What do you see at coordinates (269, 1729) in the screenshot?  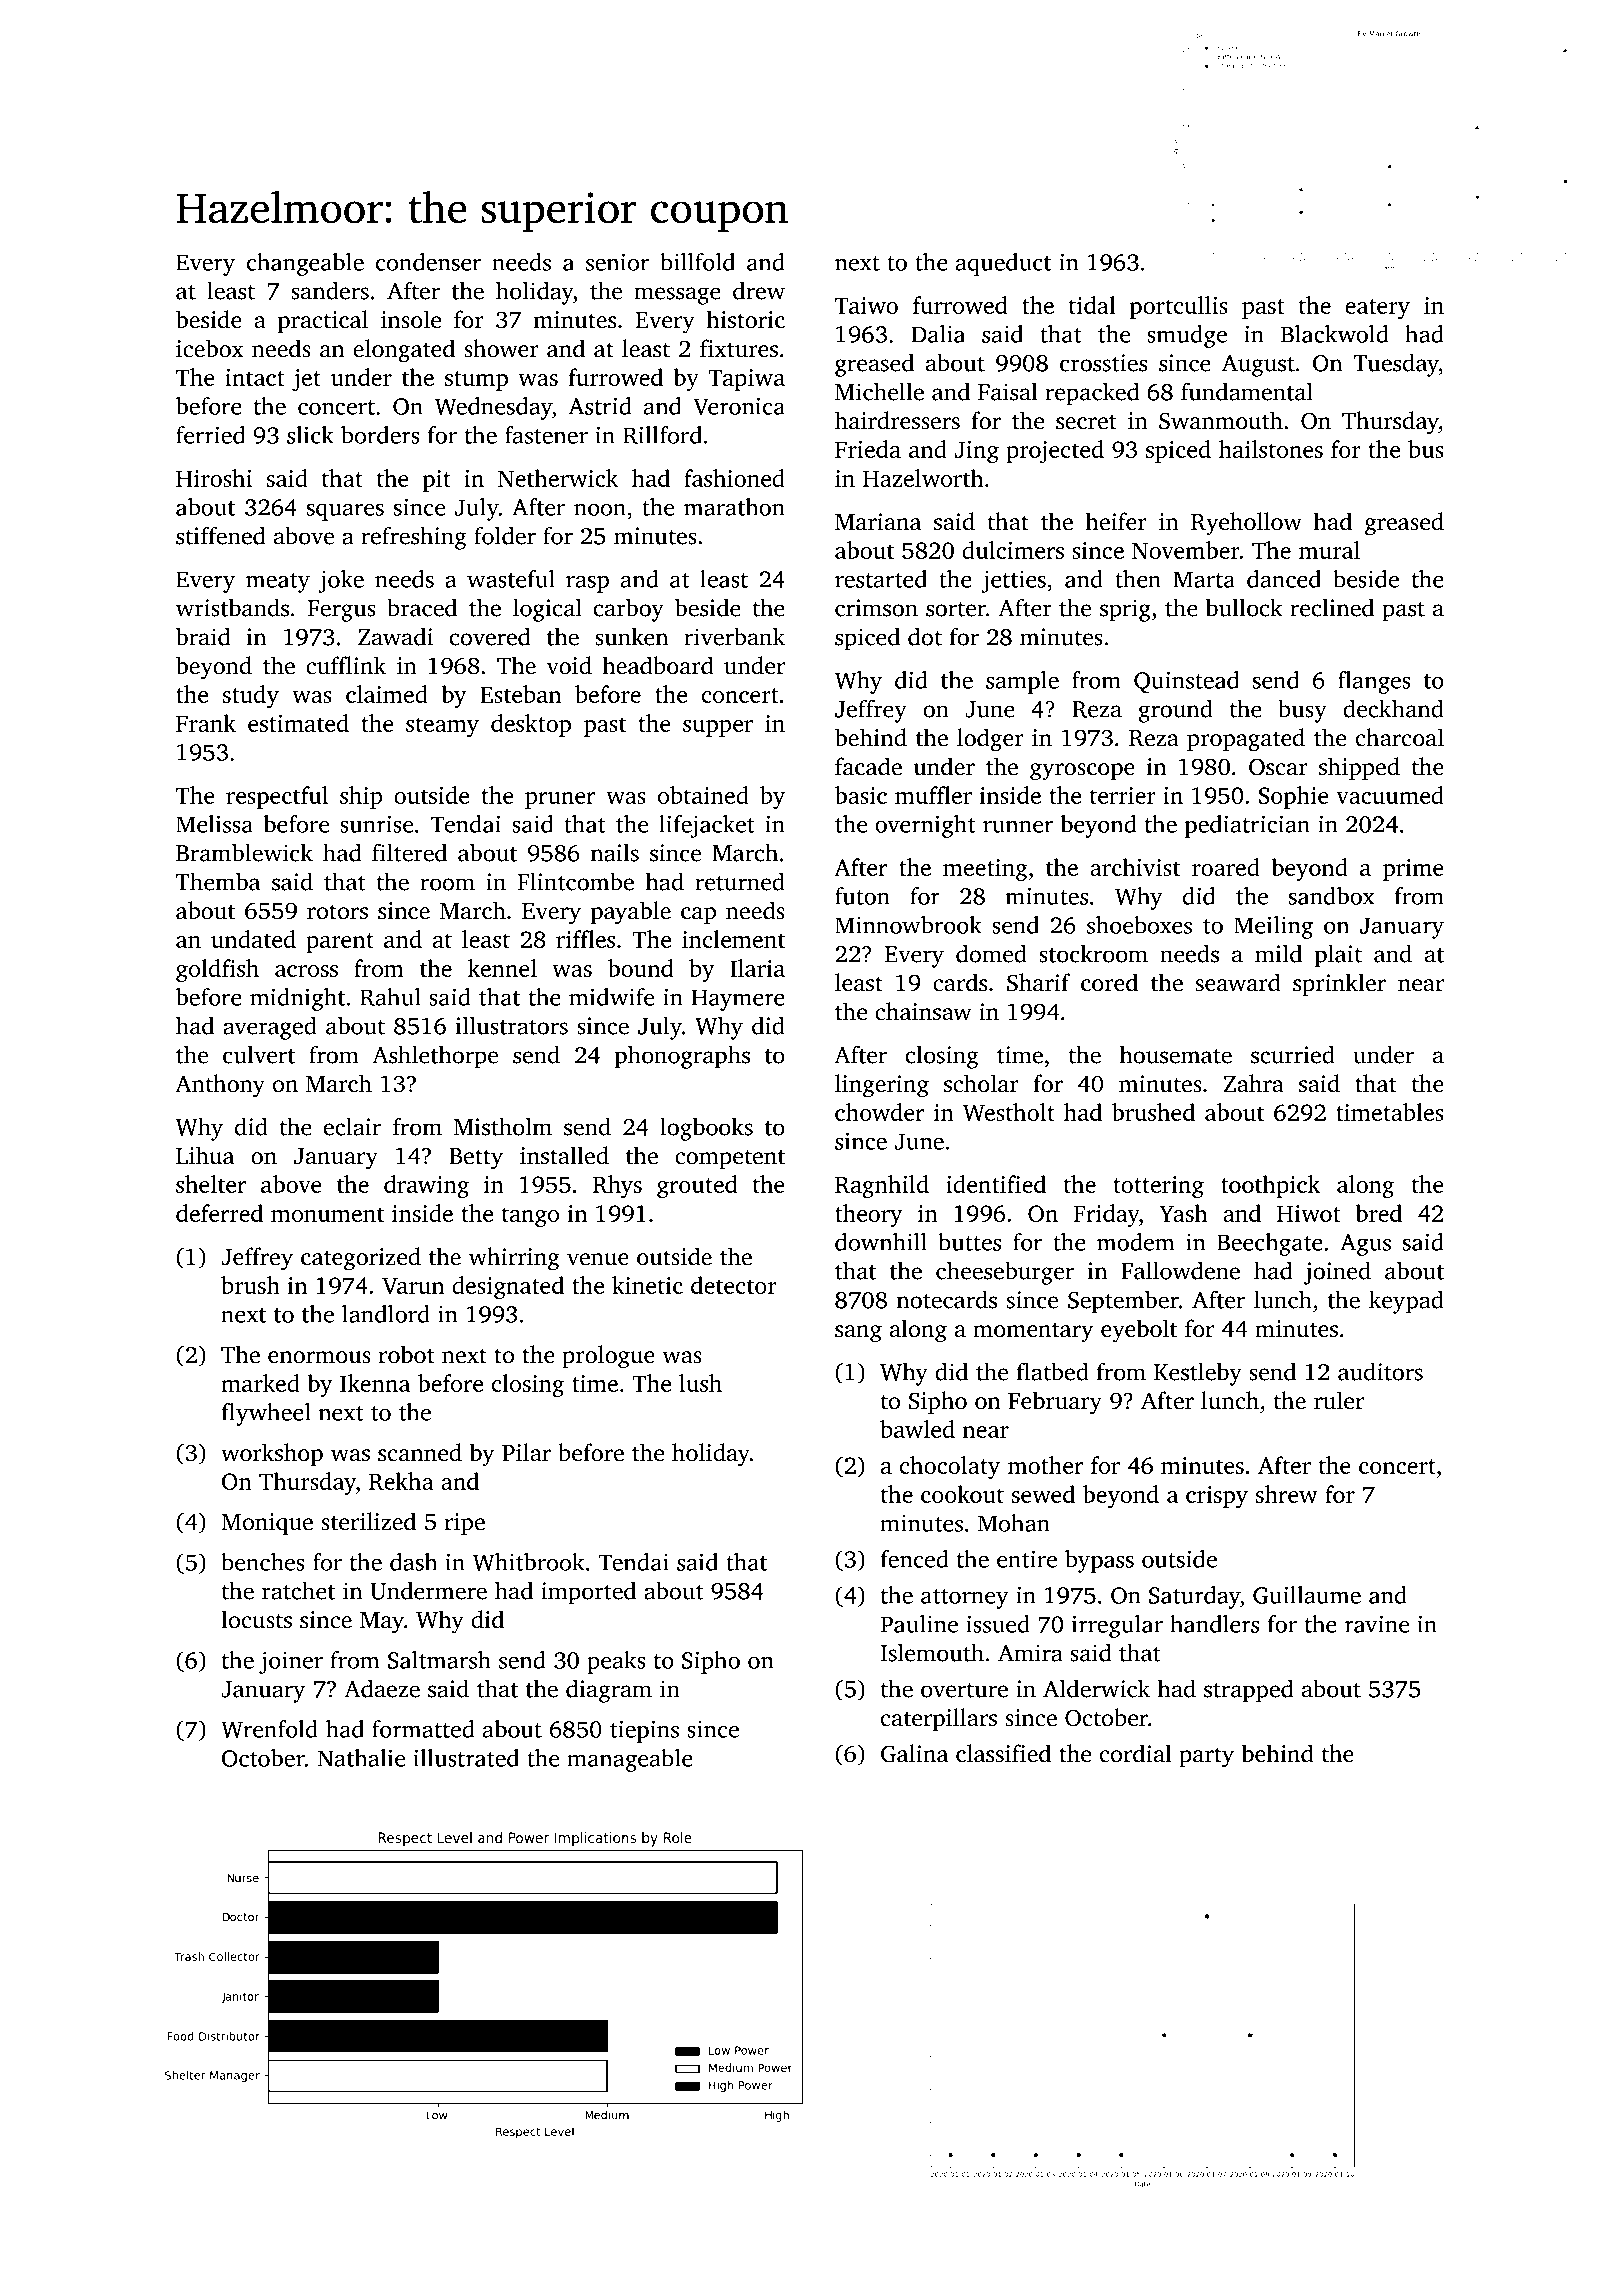 I see `Wrenfold` at bounding box center [269, 1729].
